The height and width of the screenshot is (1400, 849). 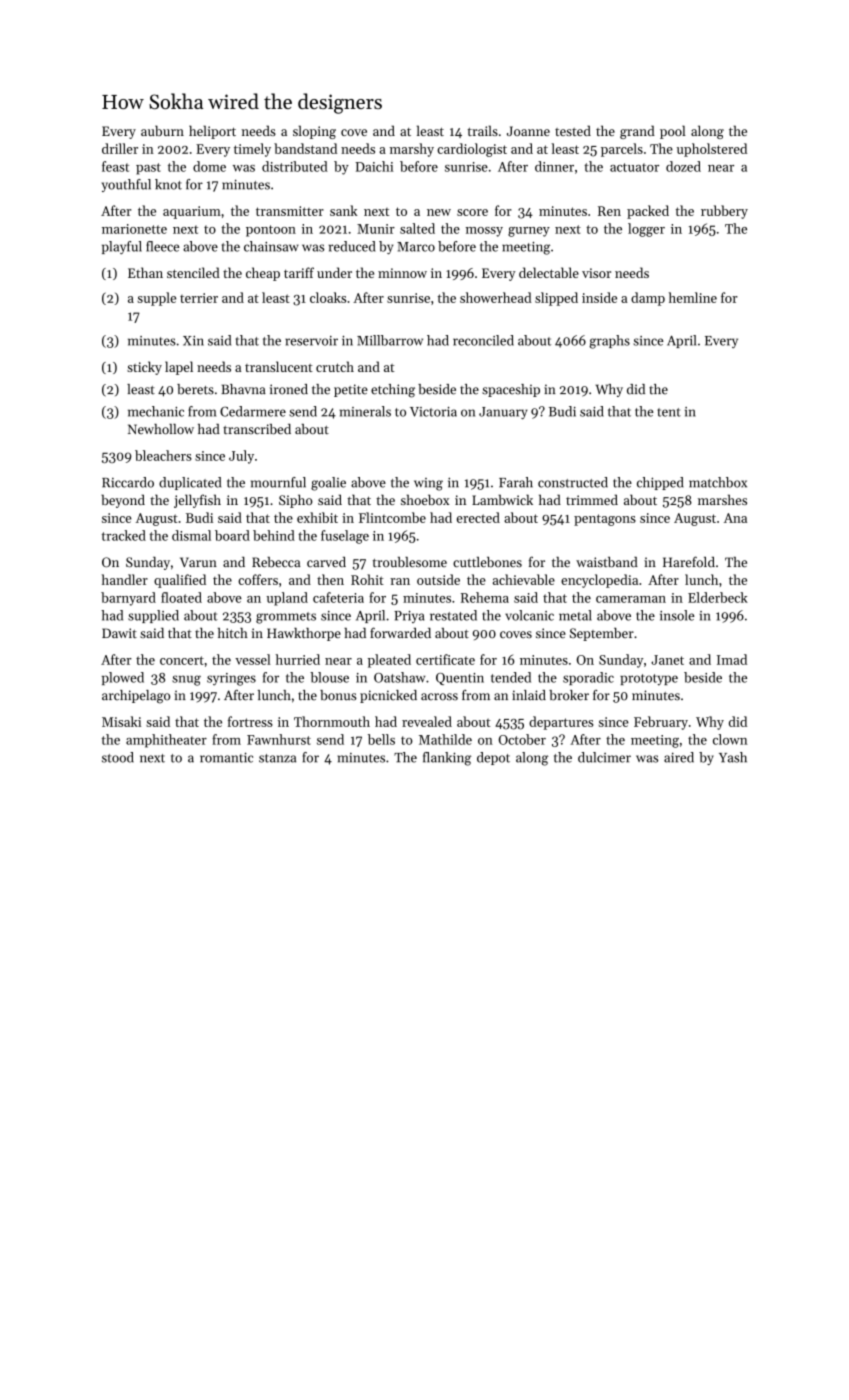 I want to click on Yash, so click(x=733, y=757).
